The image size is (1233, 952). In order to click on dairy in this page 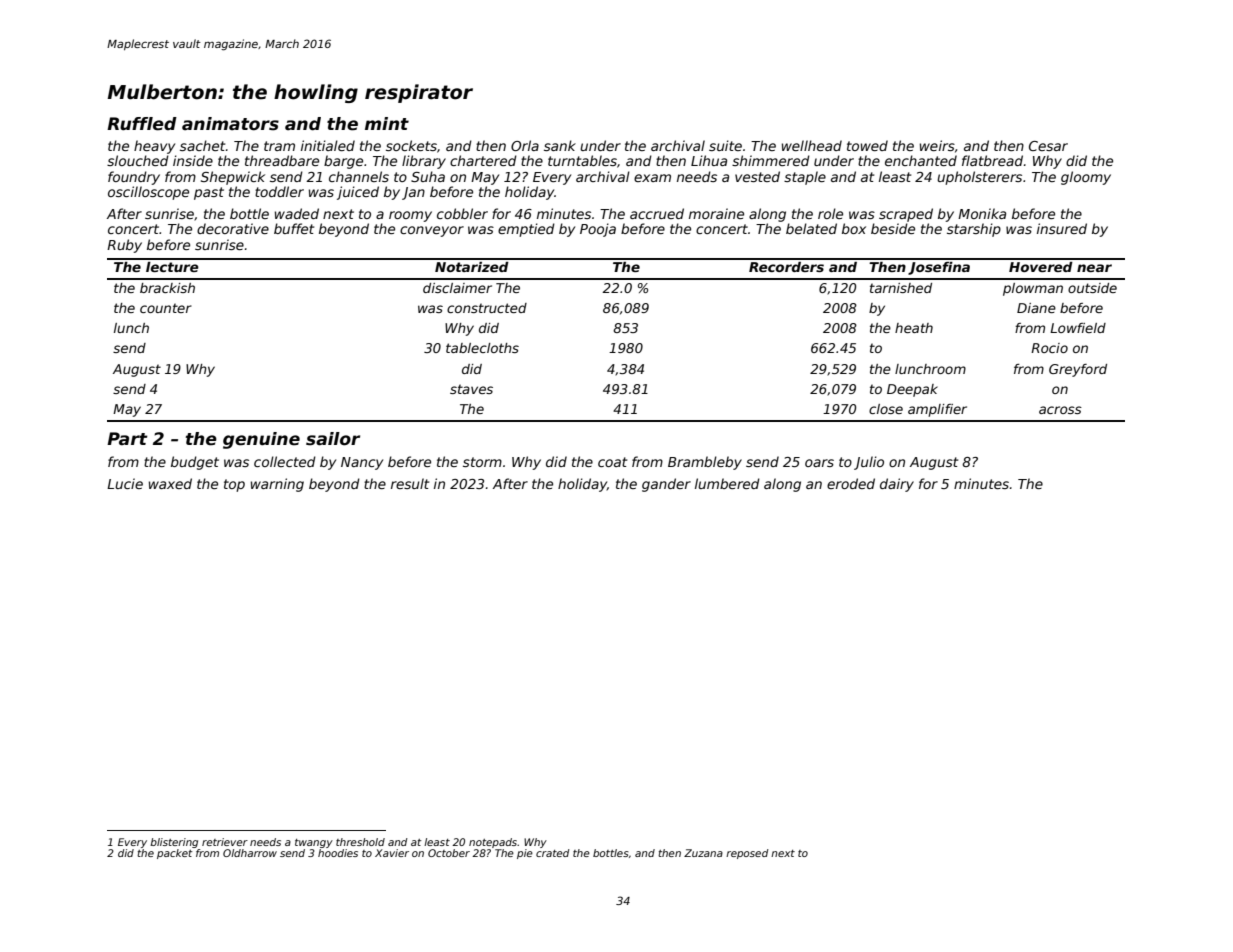, I will do `click(897, 485)`.
